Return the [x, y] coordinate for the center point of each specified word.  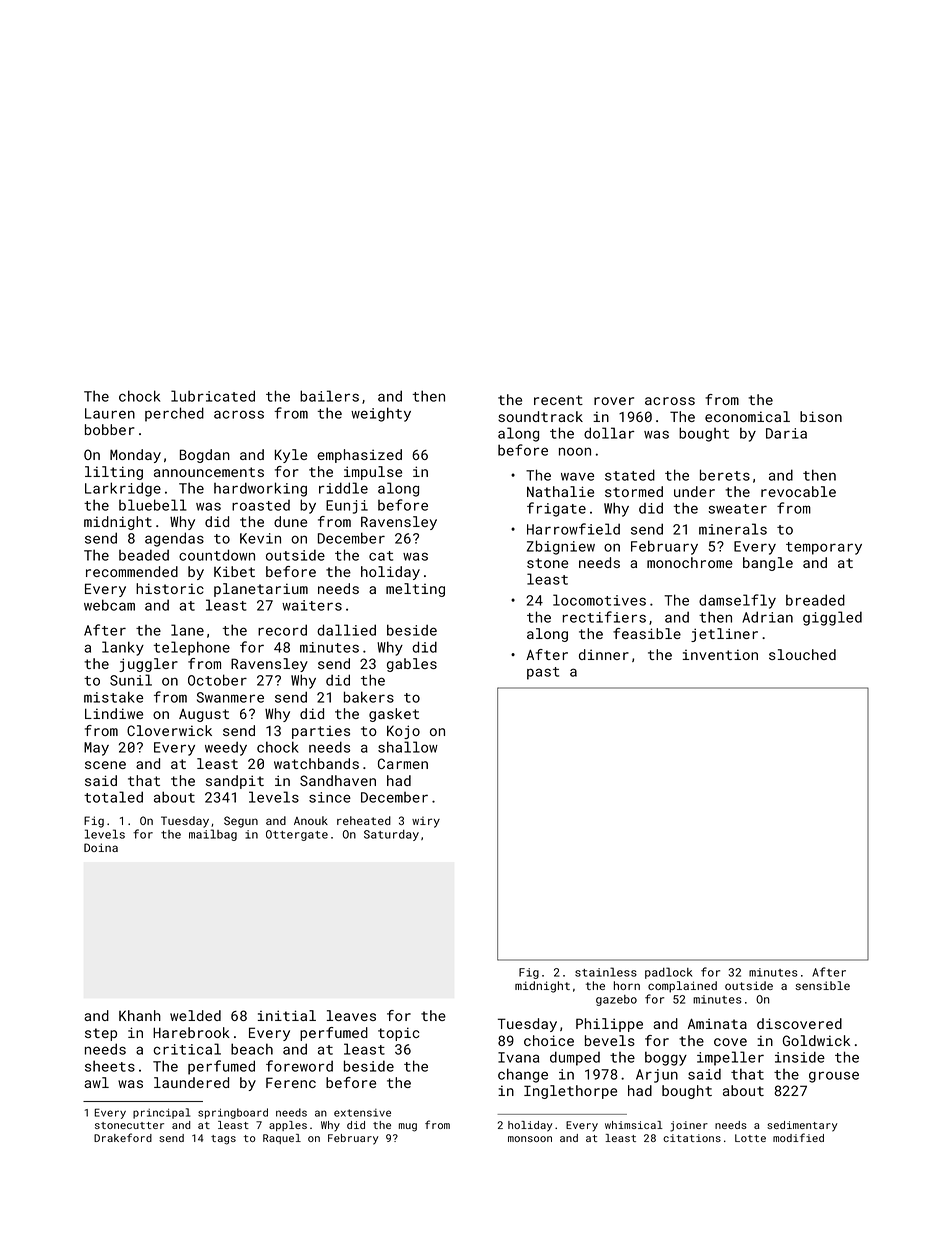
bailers [329, 396]
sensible [822, 985]
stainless [606, 972]
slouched [802, 654]
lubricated [213, 396]
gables [412, 665]
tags [223, 1140]
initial [287, 1015]
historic [170, 588]
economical [747, 416]
